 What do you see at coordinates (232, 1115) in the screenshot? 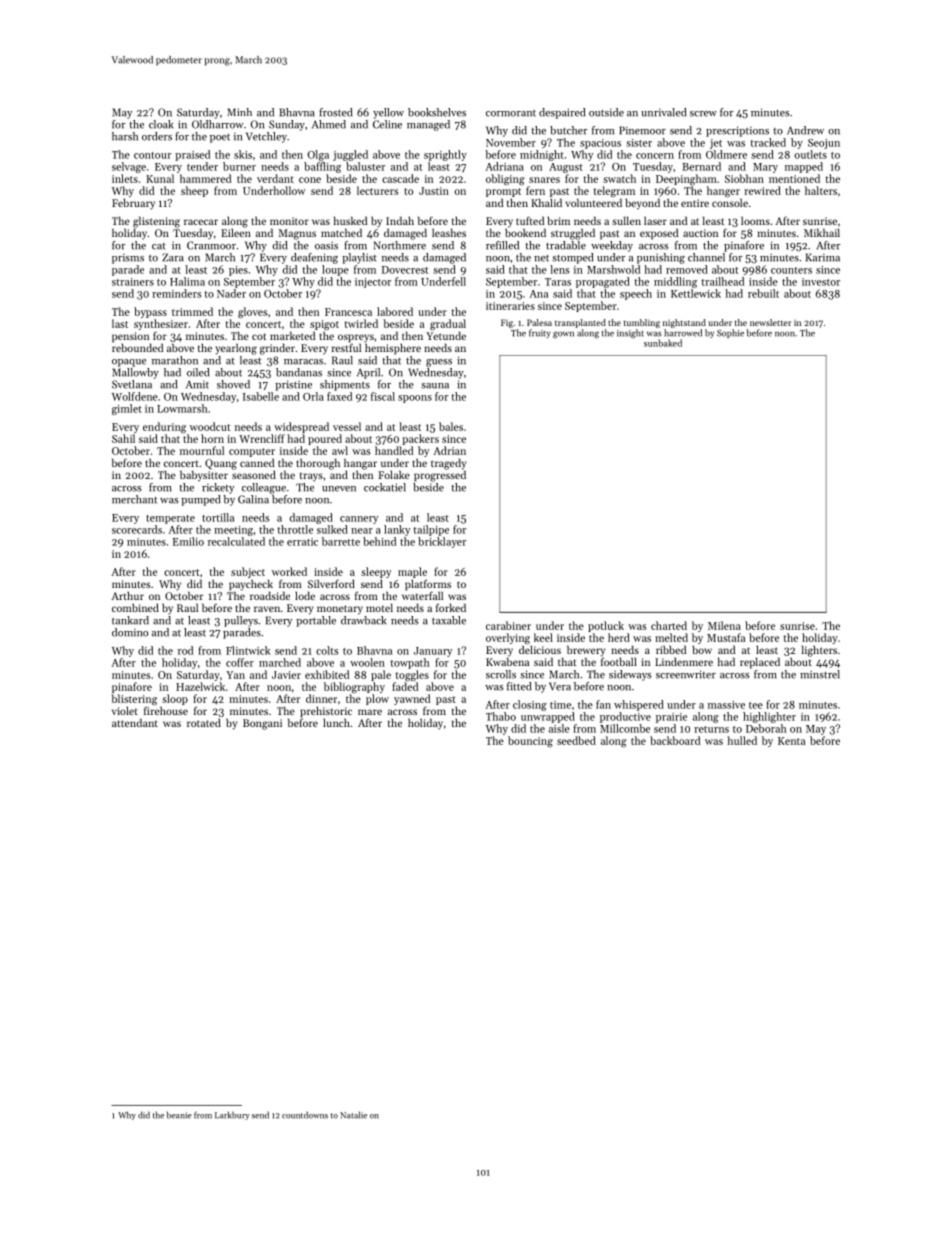
I see `Larkbury` at bounding box center [232, 1115].
